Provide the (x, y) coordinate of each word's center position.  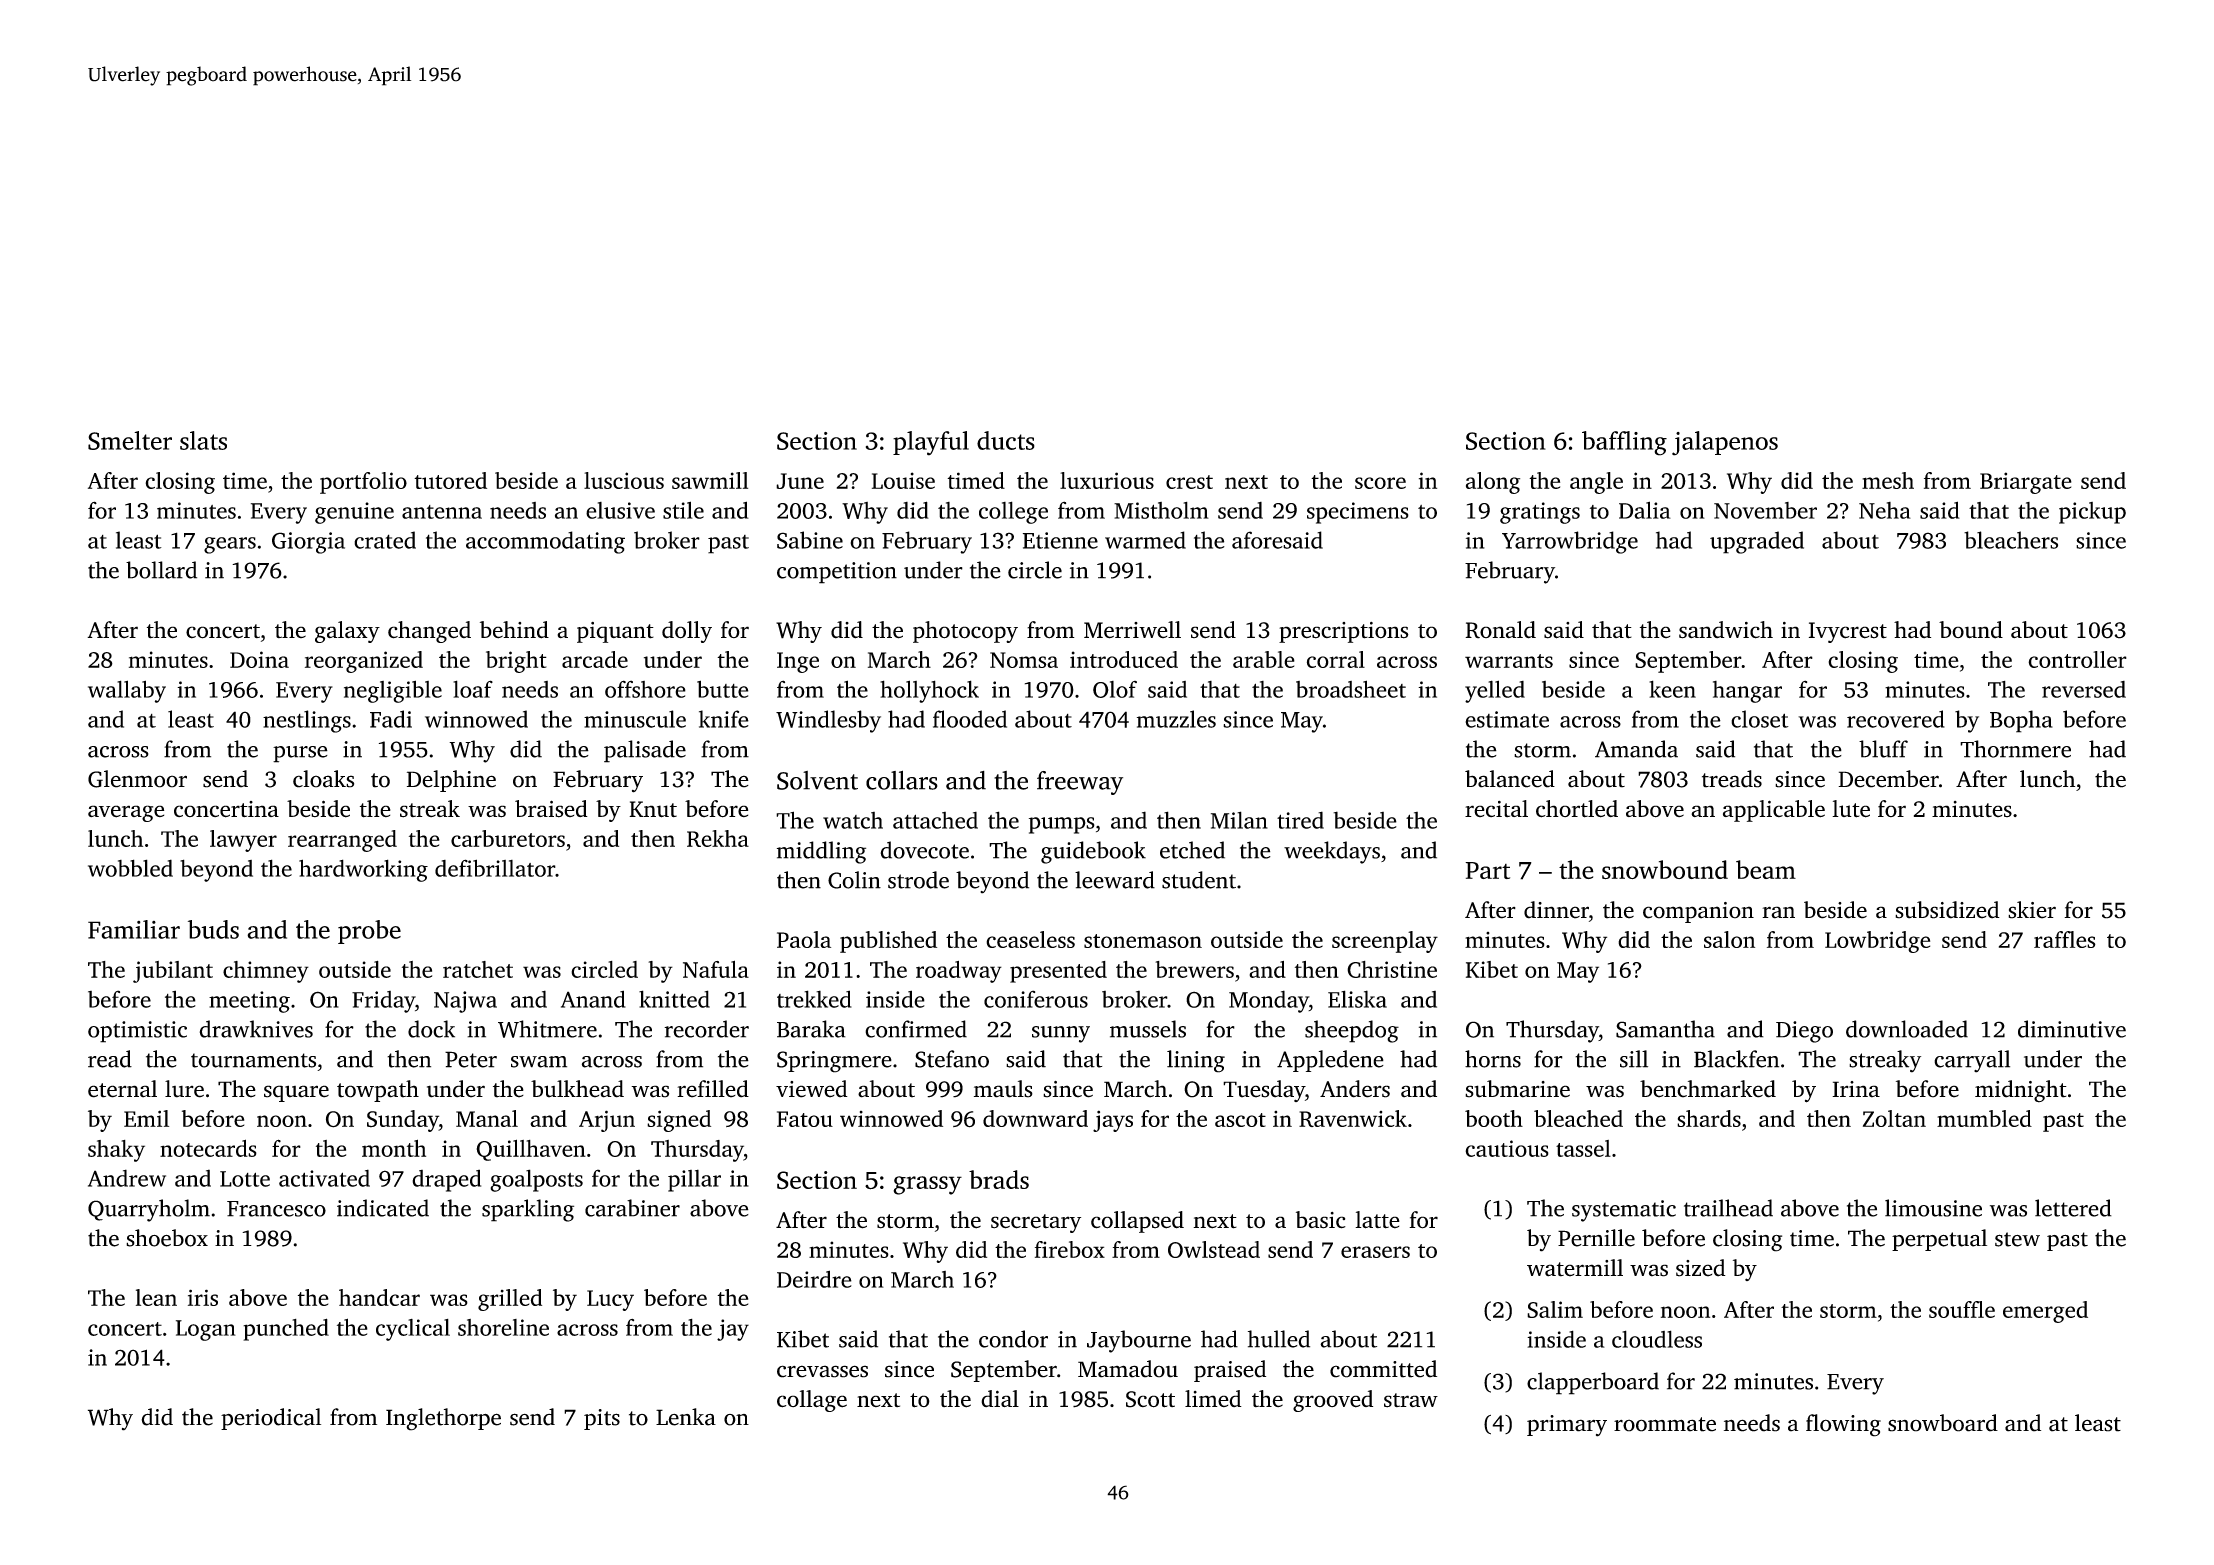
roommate (1665, 1424)
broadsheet (1351, 689)
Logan (206, 1330)
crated (385, 540)
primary (1567, 1426)
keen (1672, 689)
